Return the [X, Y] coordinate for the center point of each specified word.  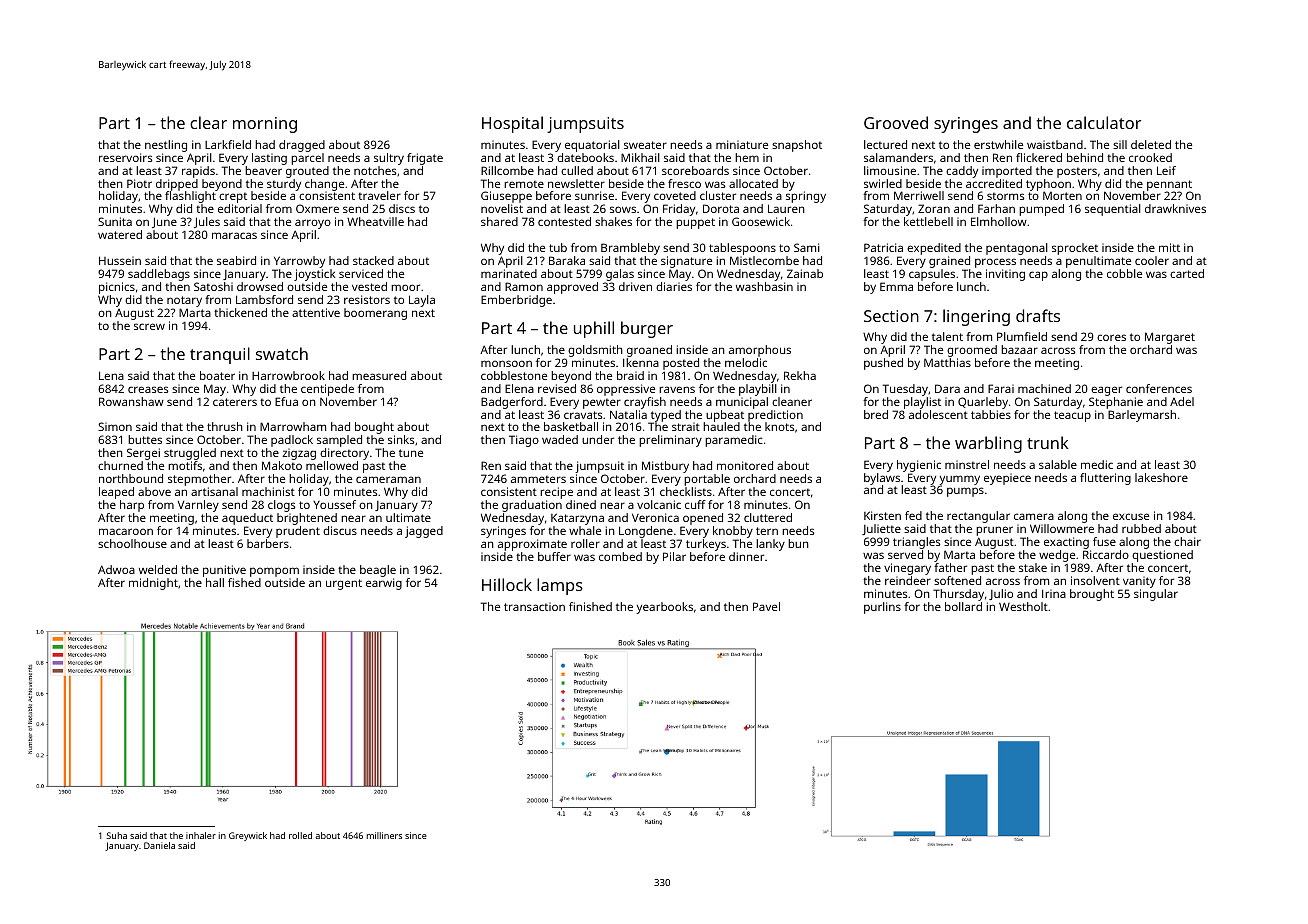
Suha [117, 835]
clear [208, 122]
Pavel [766, 606]
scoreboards [695, 170]
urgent [344, 584]
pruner [994, 531]
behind [1085, 157]
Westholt [1023, 606]
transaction [534, 607]
